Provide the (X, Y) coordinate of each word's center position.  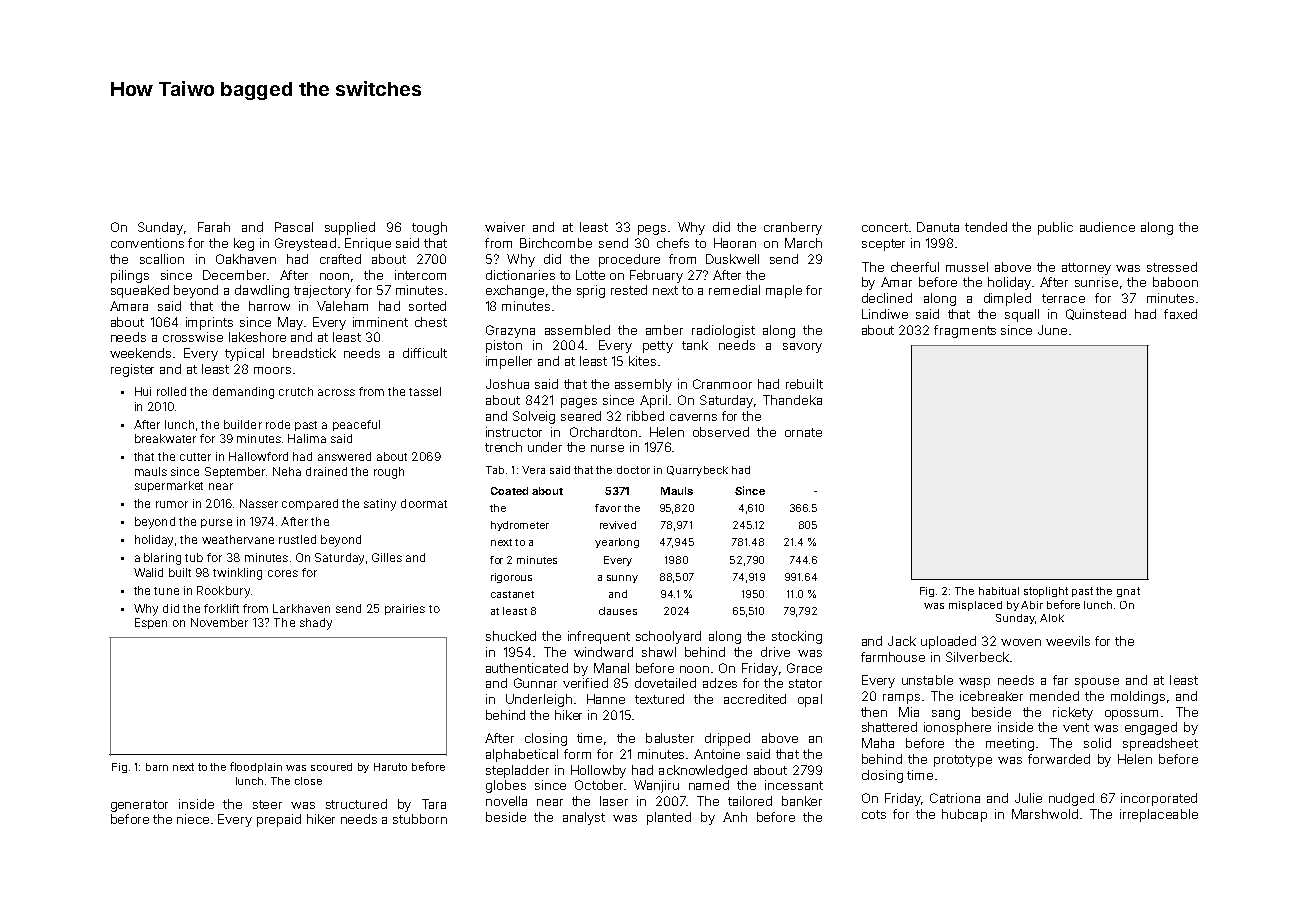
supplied (350, 228)
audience (1107, 227)
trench (503, 447)
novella (506, 801)
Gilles (387, 557)
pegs (652, 230)
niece (193, 819)
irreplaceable (1159, 815)
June (1052, 330)
